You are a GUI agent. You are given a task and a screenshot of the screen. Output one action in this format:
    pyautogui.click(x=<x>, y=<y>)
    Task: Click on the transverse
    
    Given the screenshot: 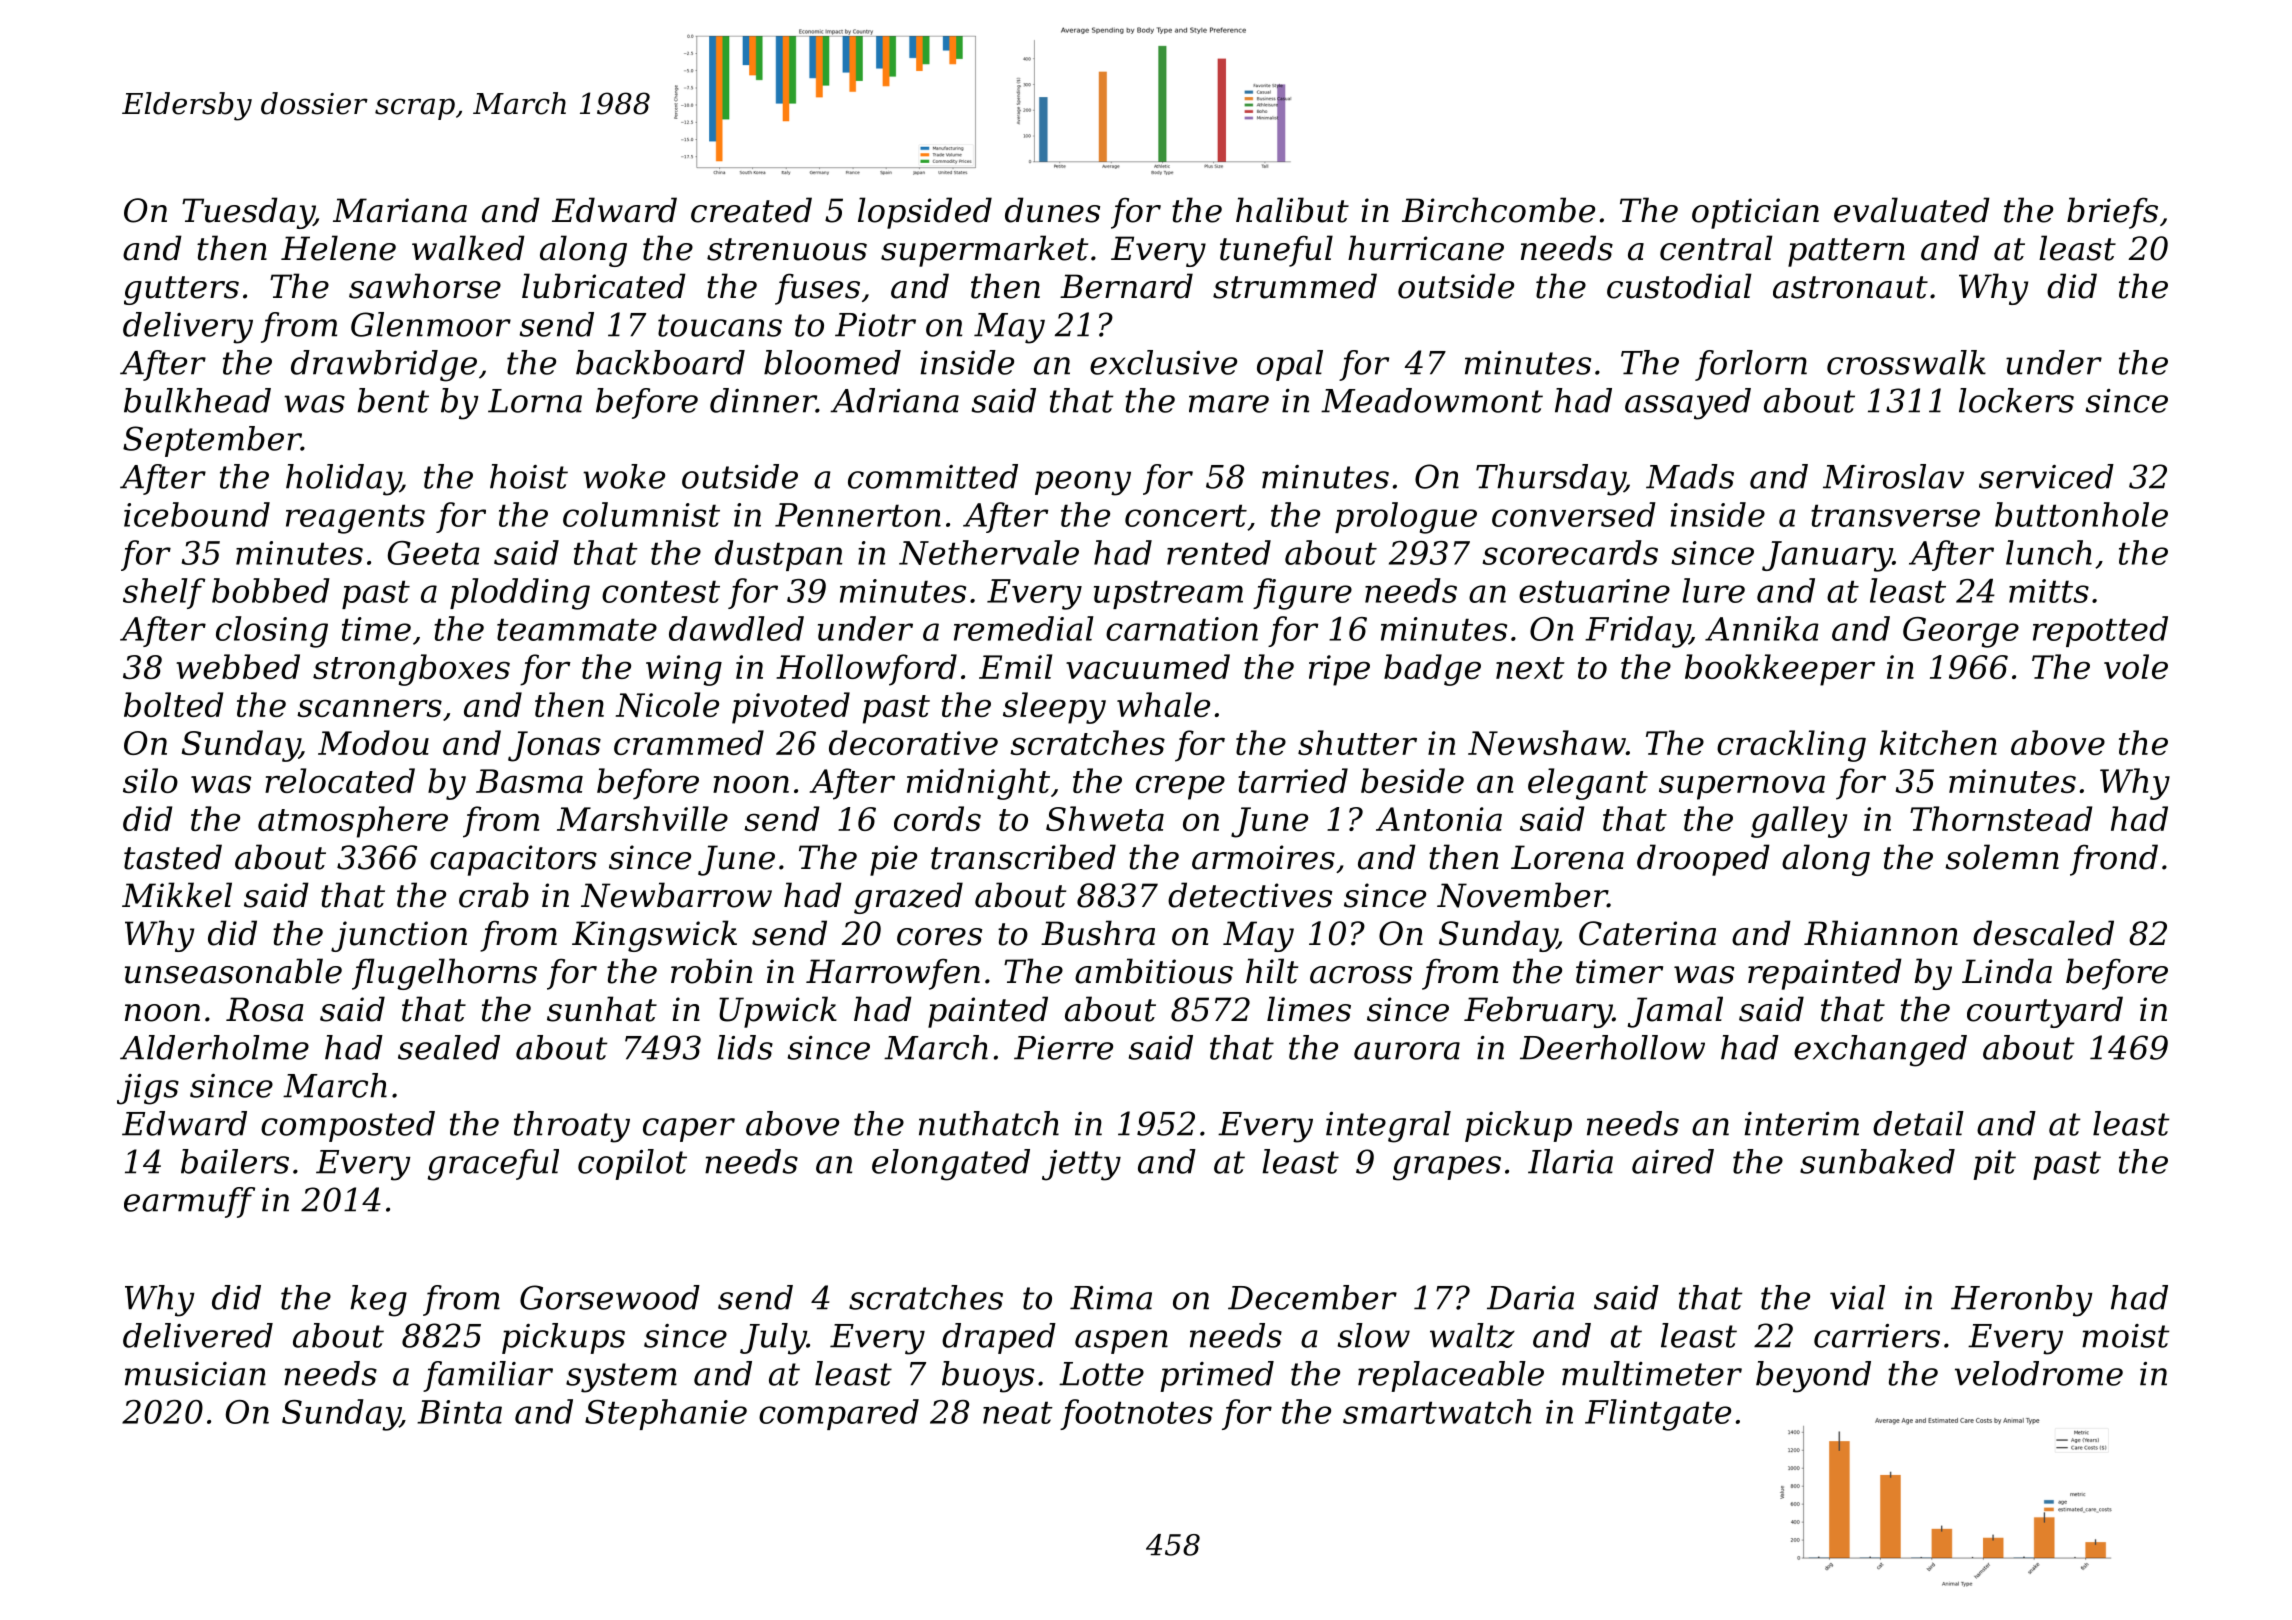 What is the action you would take?
    pyautogui.click(x=1895, y=515)
